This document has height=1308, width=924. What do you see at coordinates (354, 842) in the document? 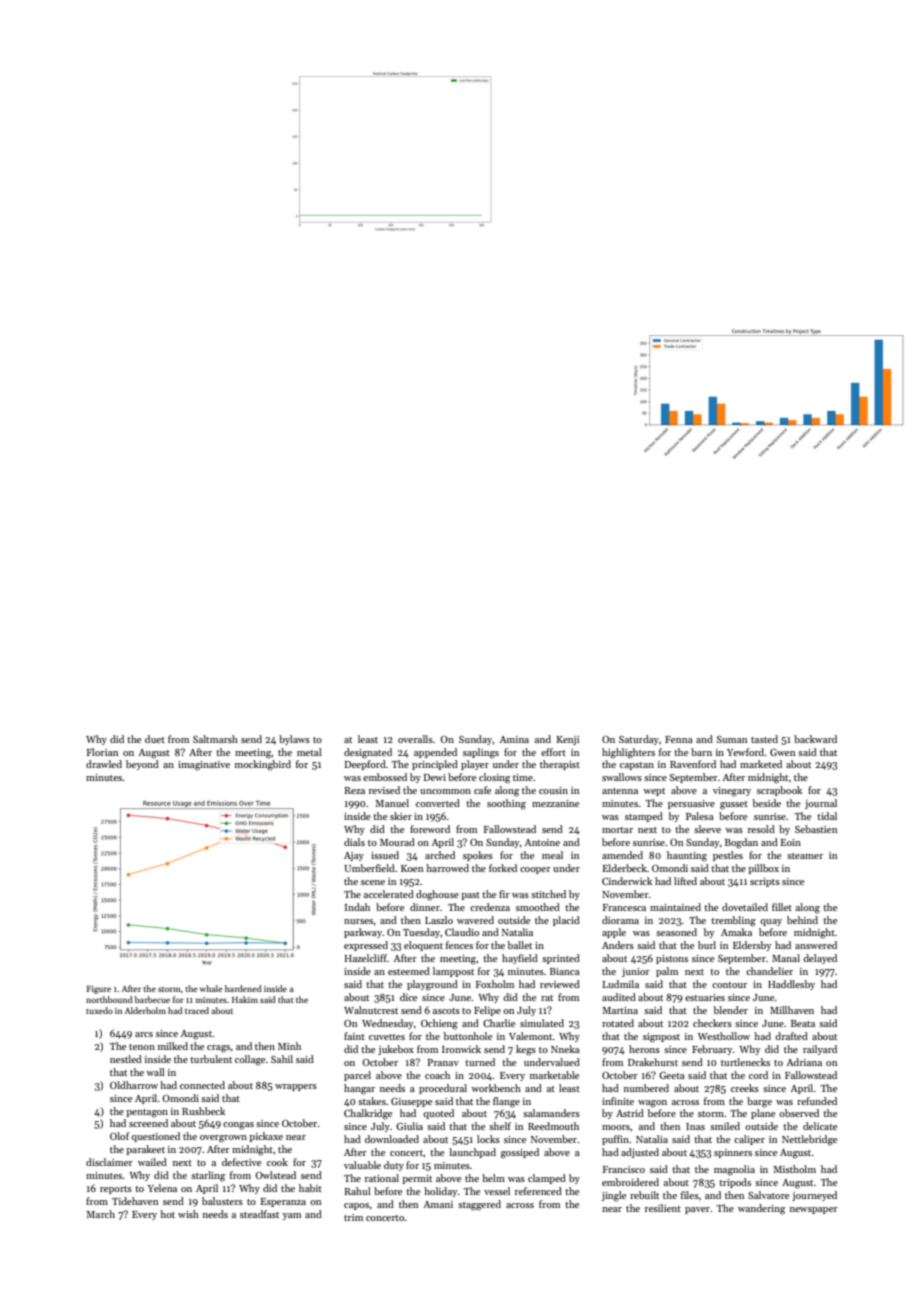
I see `dials` at bounding box center [354, 842].
